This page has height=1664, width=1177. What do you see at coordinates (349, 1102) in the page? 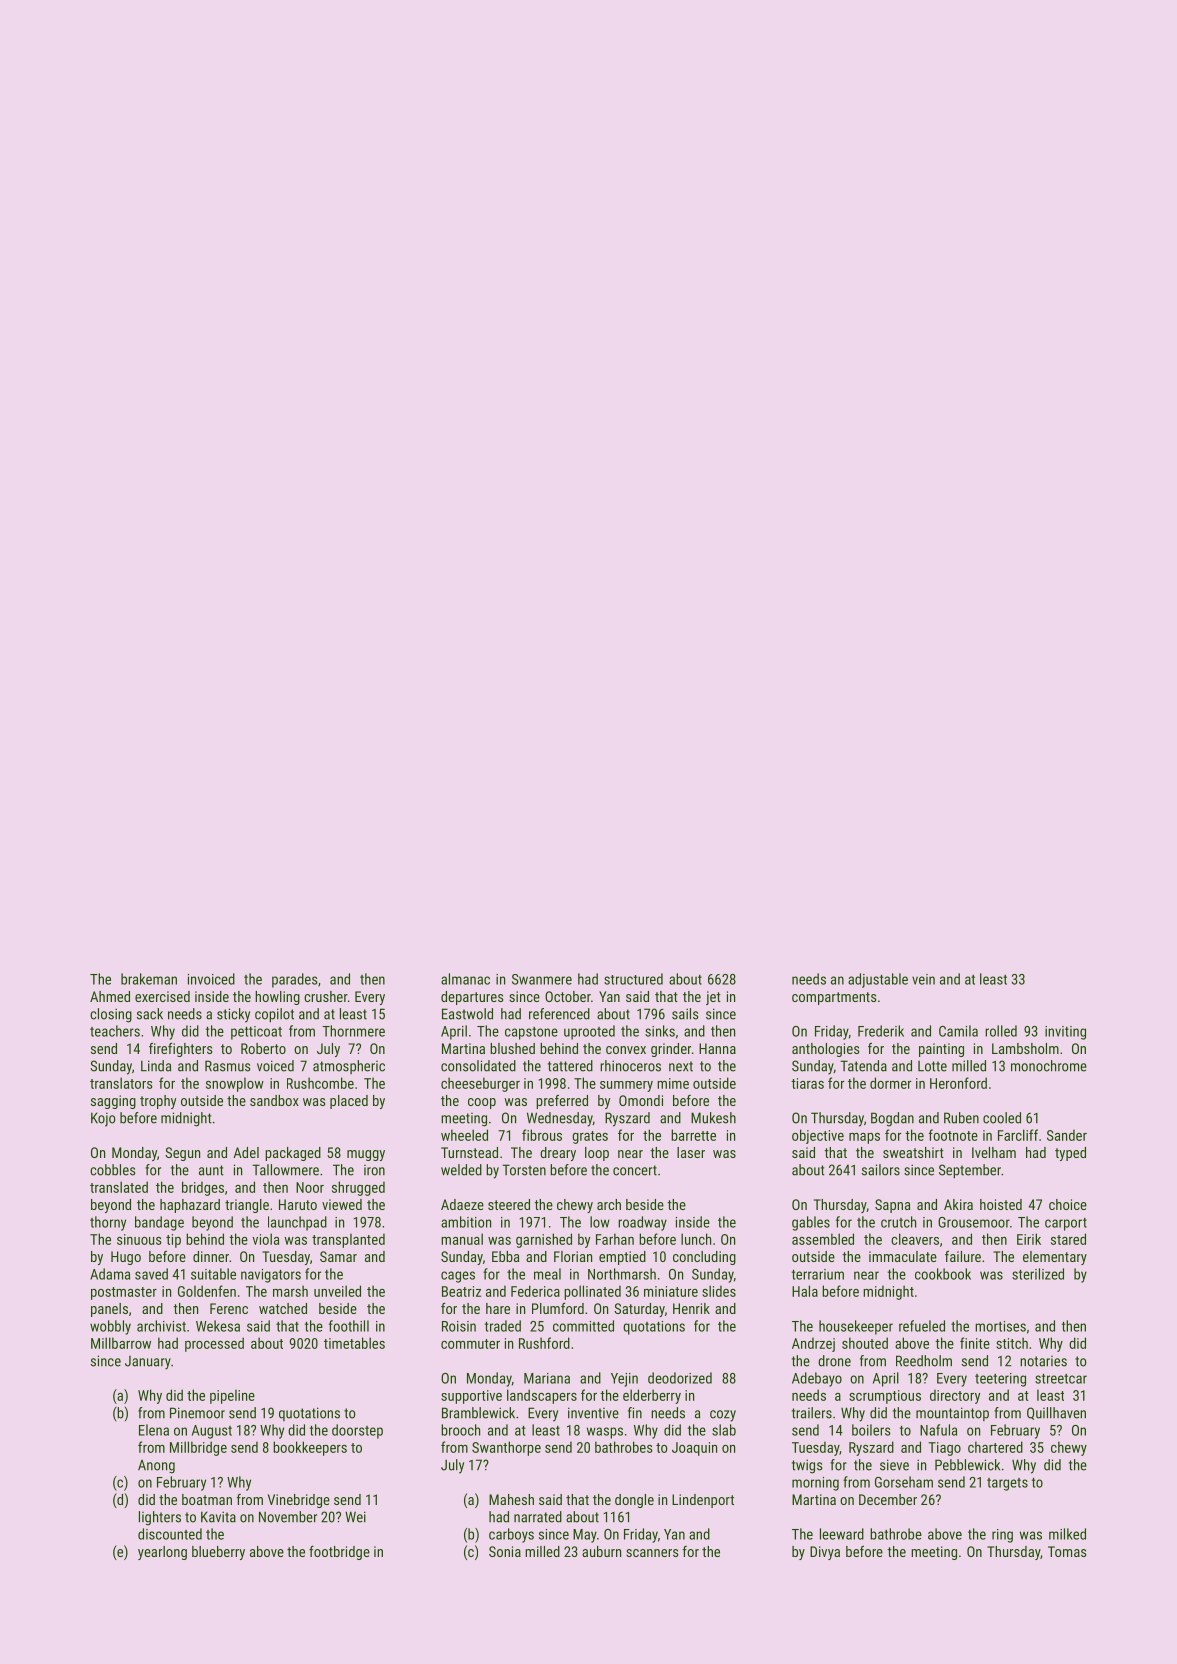
I see `placed` at bounding box center [349, 1102].
